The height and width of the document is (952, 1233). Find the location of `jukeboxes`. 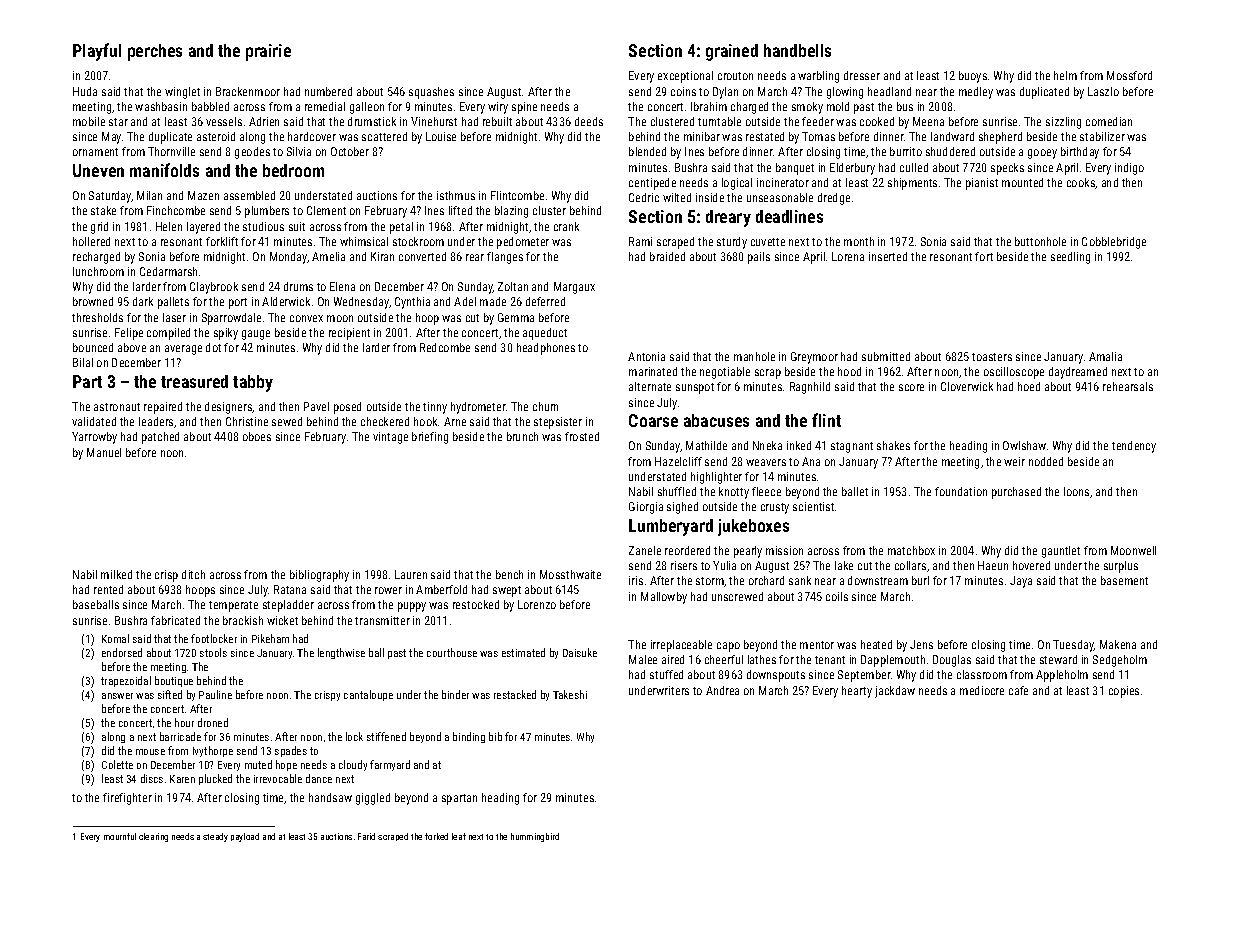

jukeboxes is located at coordinates (753, 527).
